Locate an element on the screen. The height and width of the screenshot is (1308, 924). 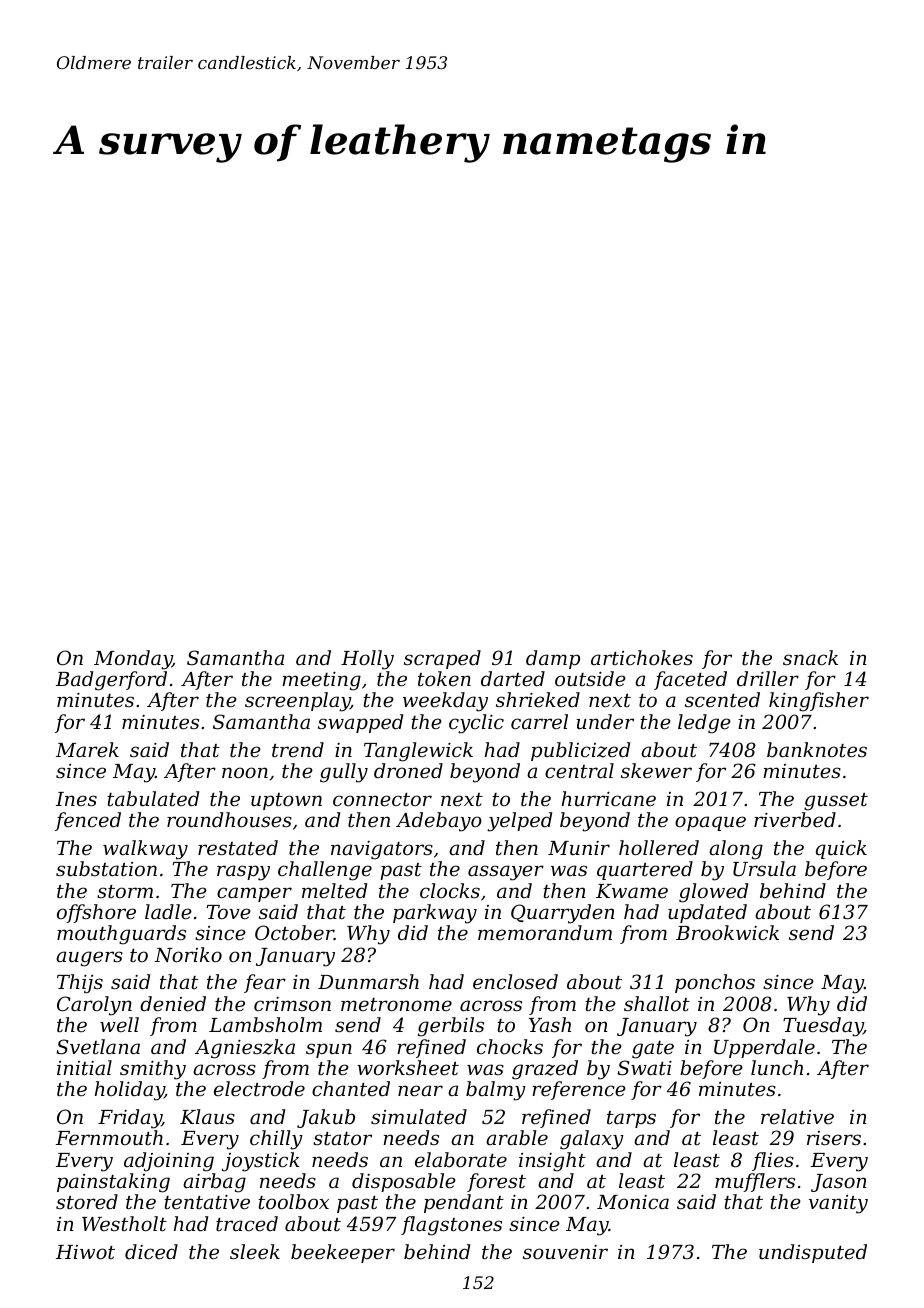
painstaking is located at coordinates (113, 1183).
